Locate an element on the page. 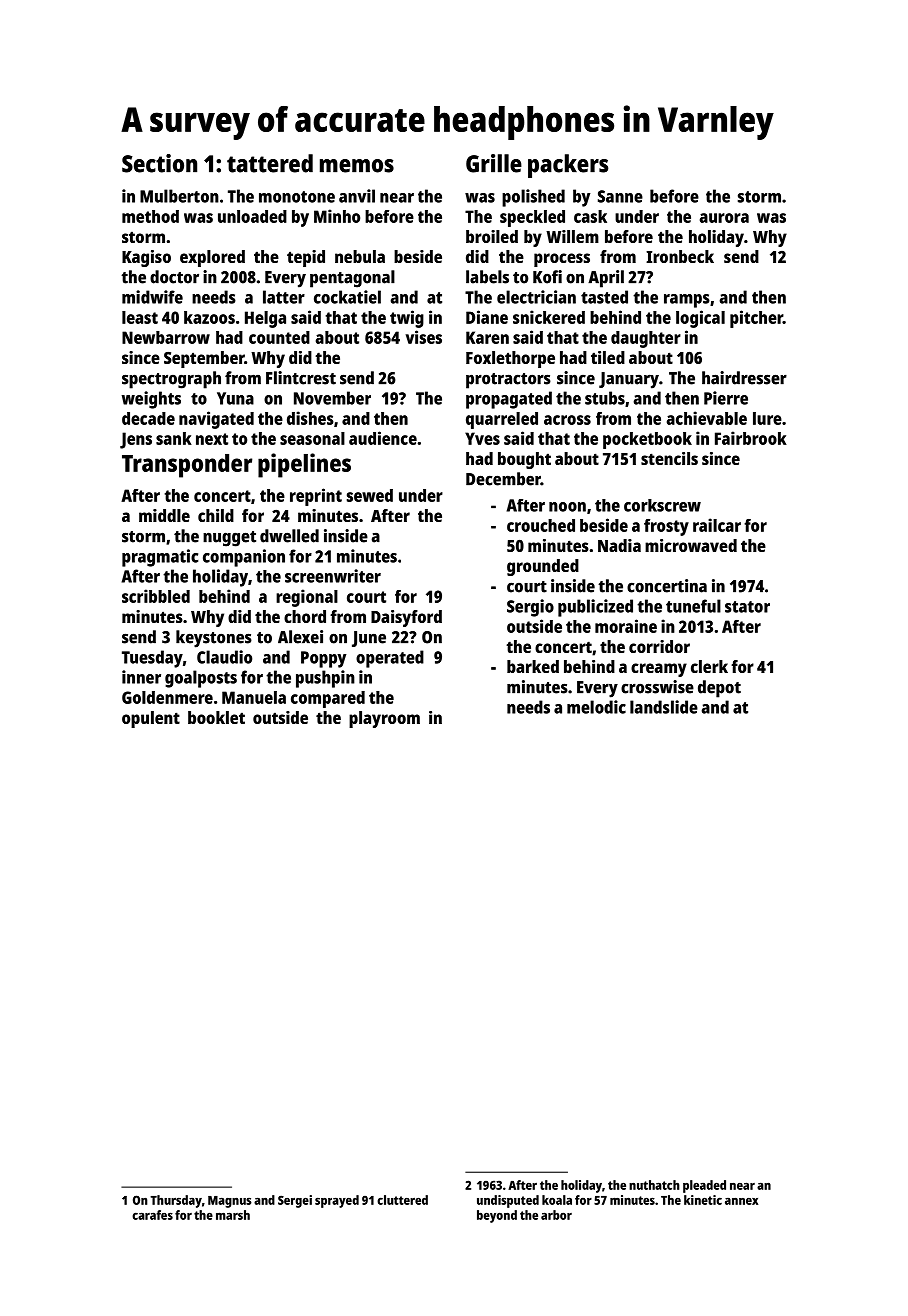  landslide is located at coordinates (664, 707).
